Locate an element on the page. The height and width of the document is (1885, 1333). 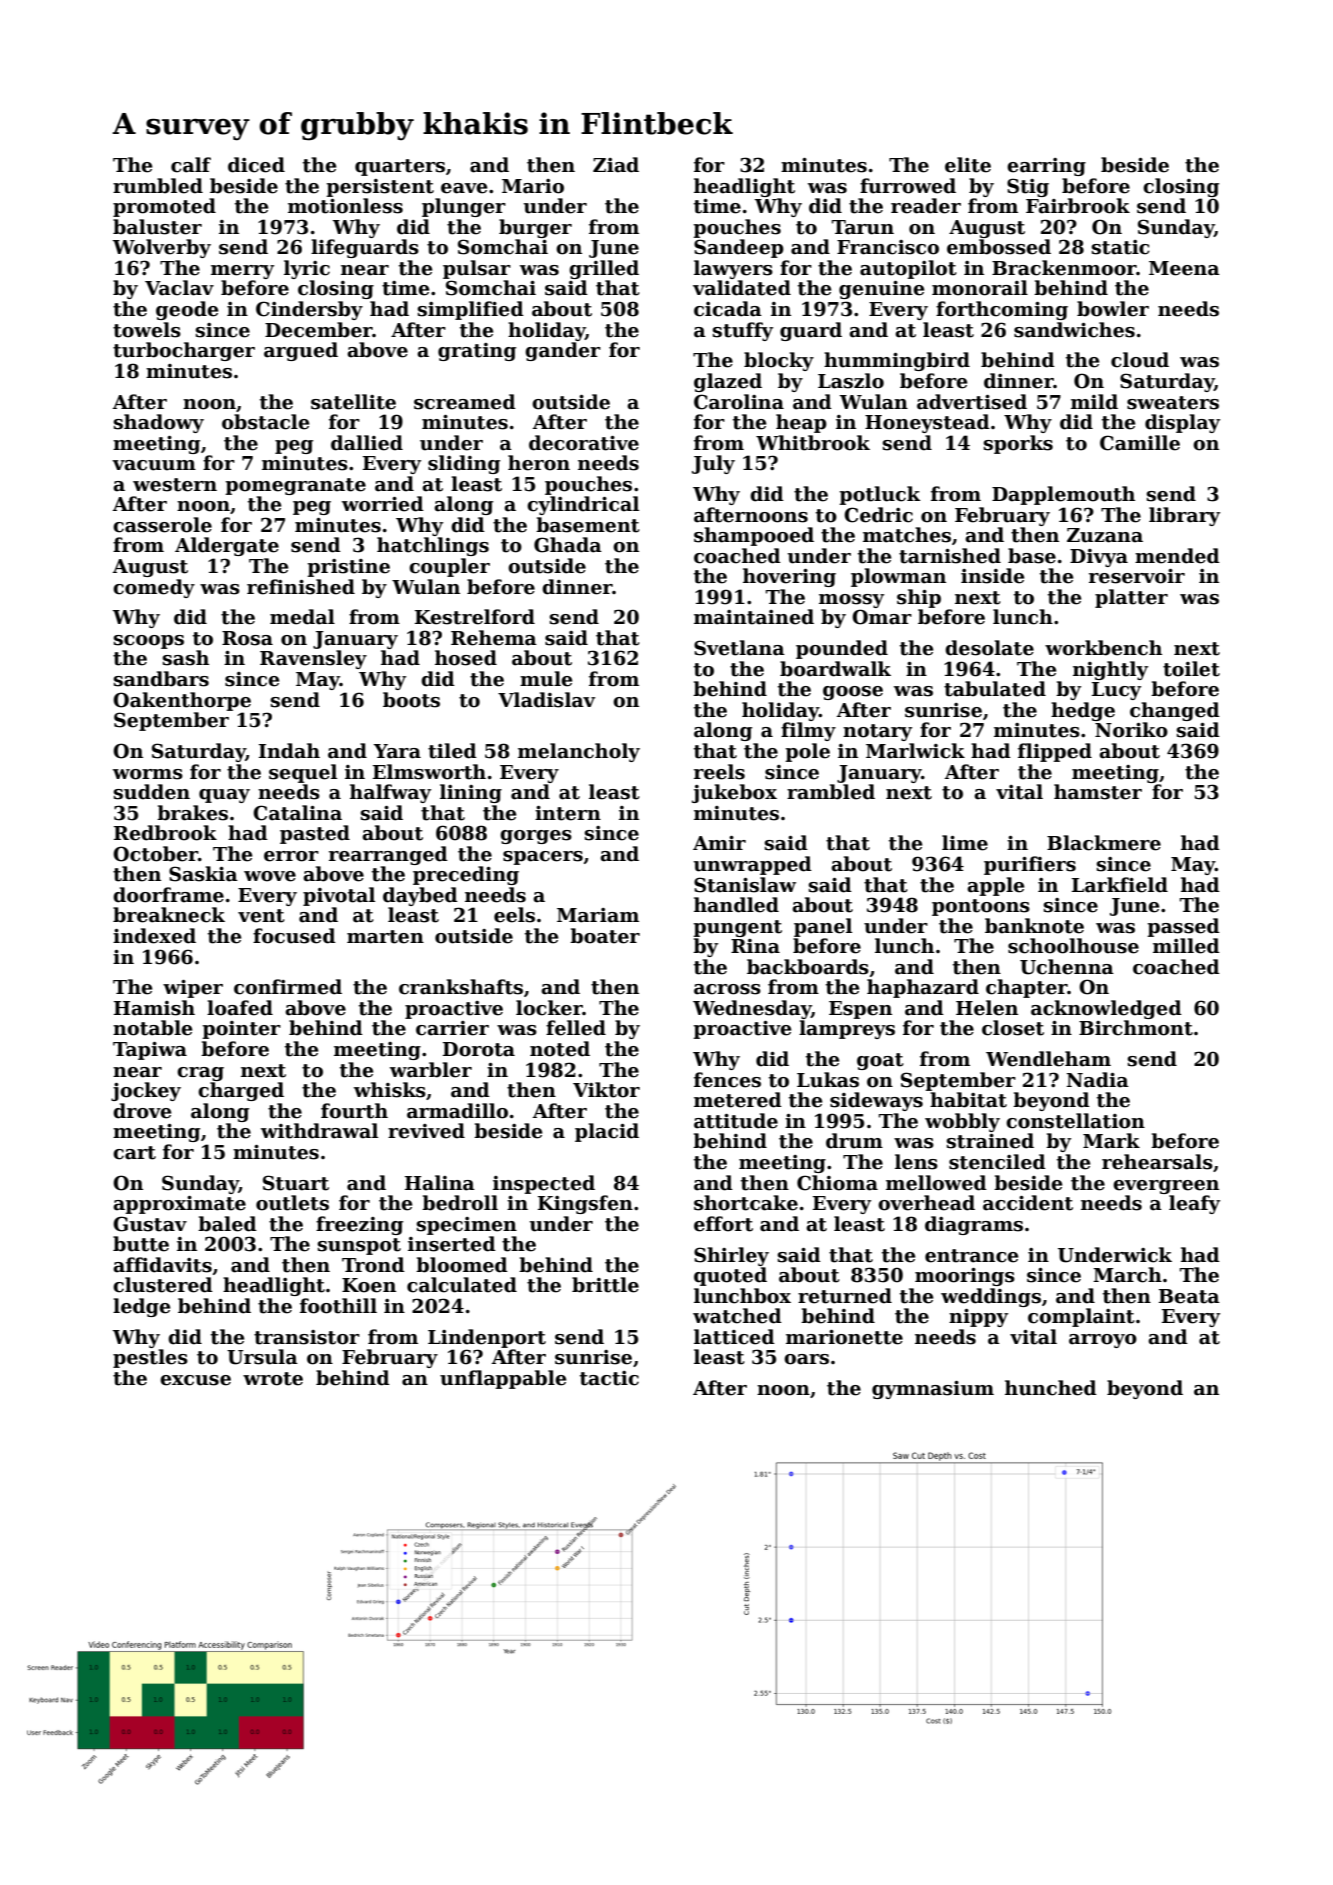
Larkfield is located at coordinates (1120, 885).
